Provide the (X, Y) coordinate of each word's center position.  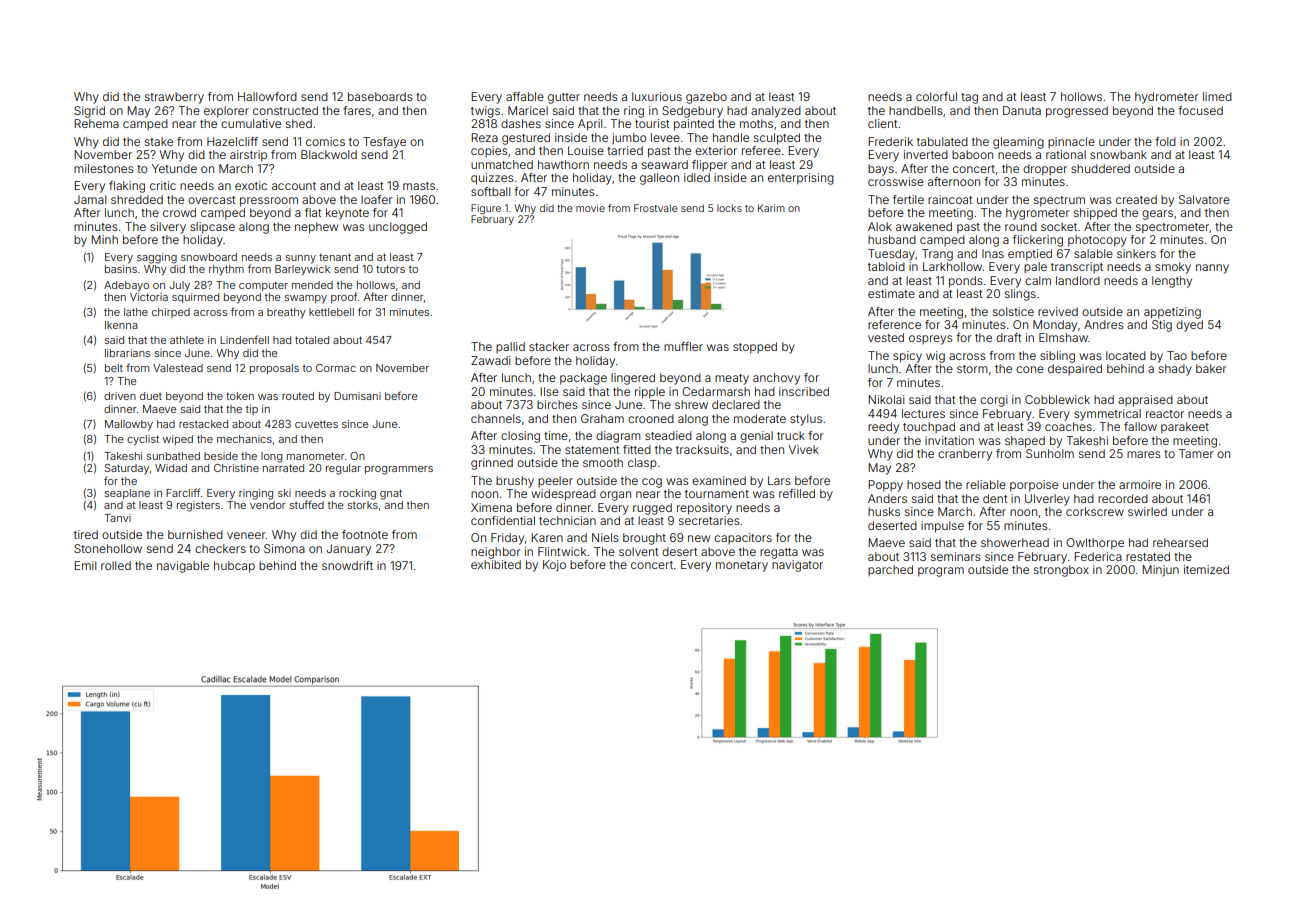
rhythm (226, 270)
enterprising (801, 179)
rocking (357, 494)
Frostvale (655, 208)
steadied (668, 435)
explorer (226, 112)
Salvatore (1204, 199)
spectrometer (1172, 228)
